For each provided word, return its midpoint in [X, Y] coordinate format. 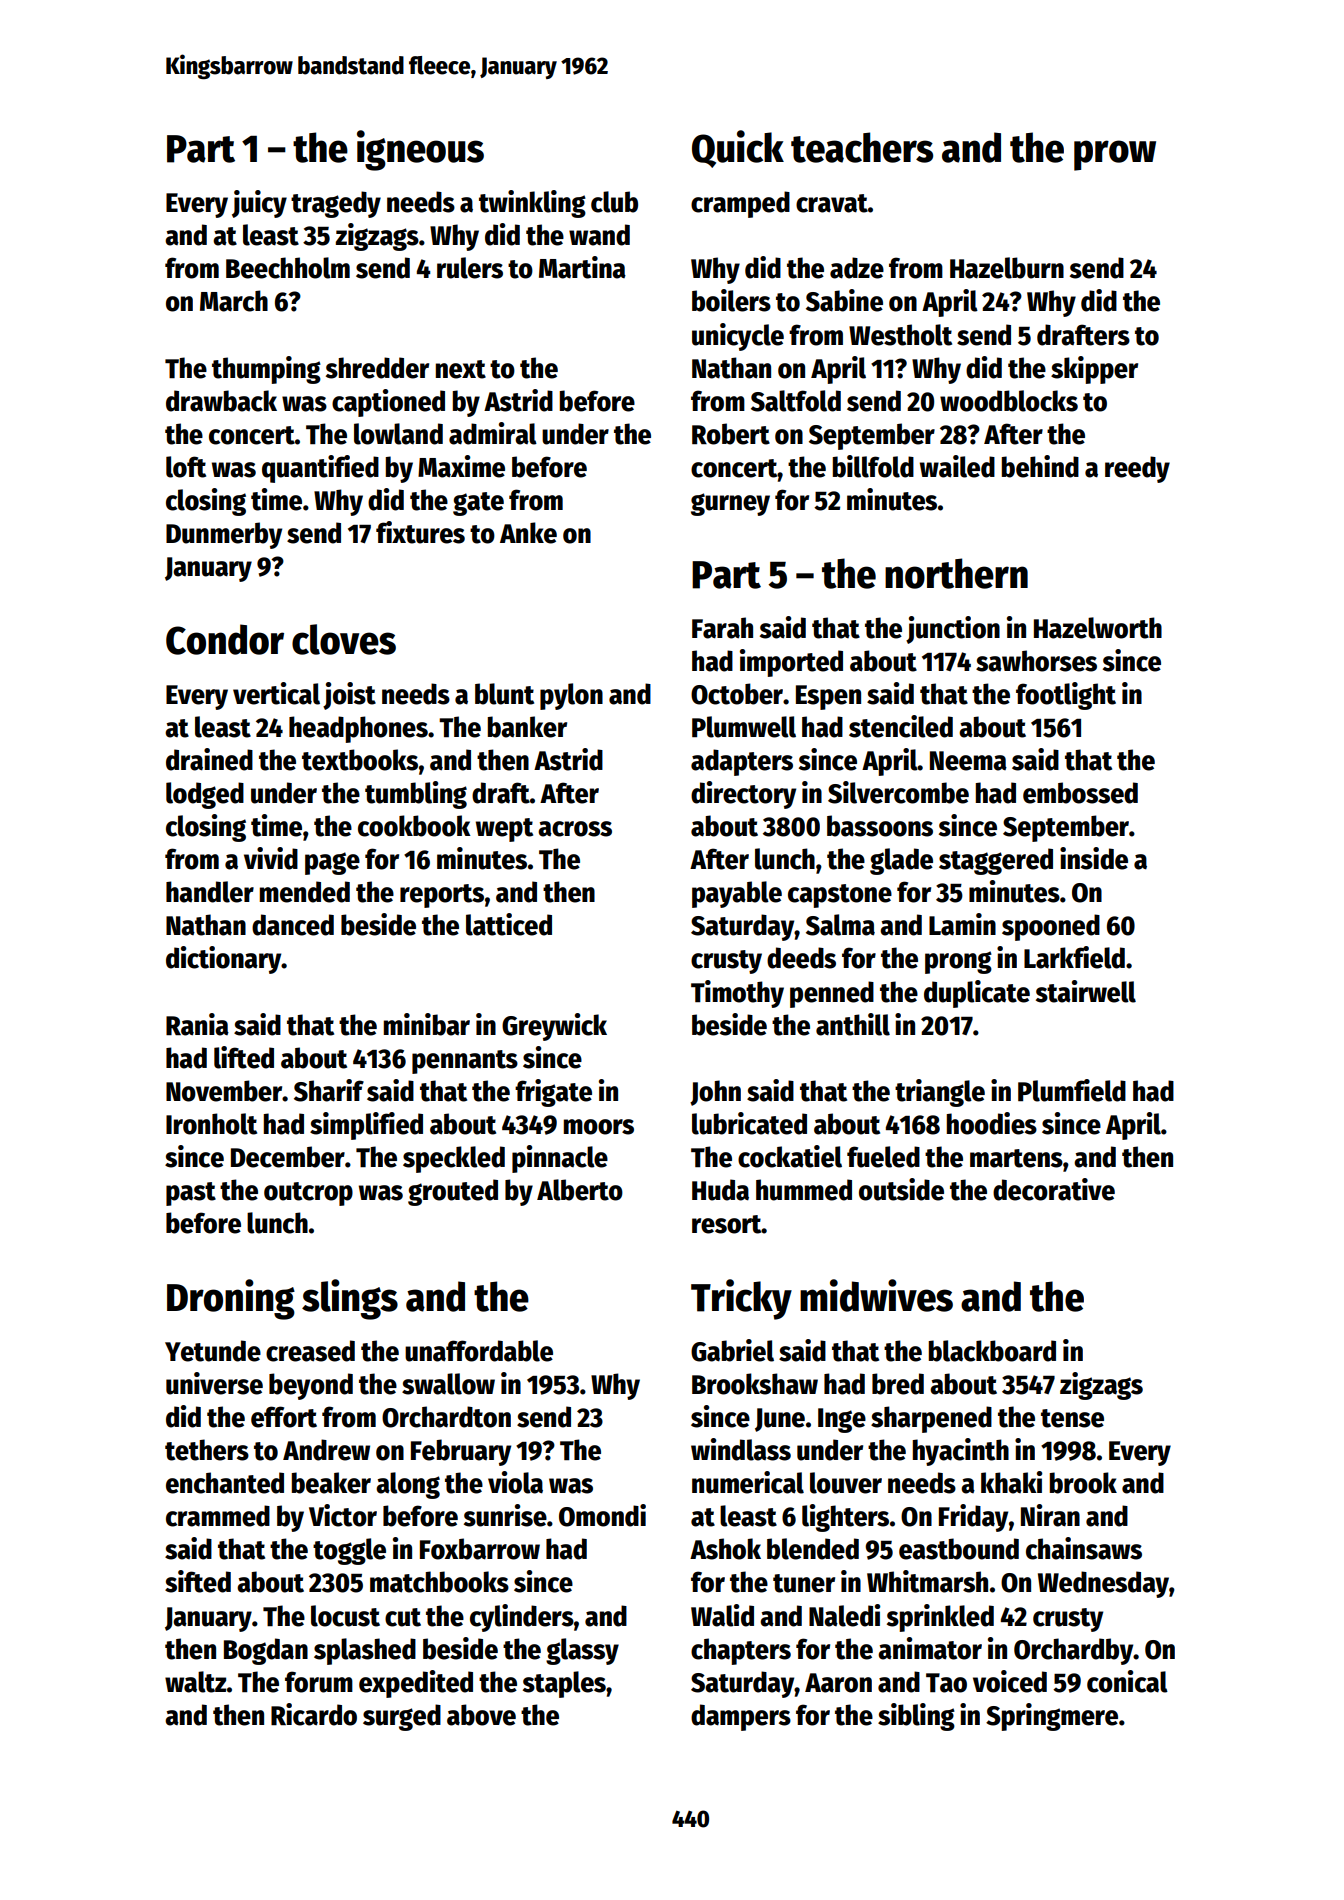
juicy [259, 204]
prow [1115, 155]
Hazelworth [1098, 628]
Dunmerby [224, 535]
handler [210, 892]
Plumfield [1072, 1090]
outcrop [308, 1194]
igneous [420, 150]
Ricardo [314, 1714]
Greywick [554, 1027]
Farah [722, 628]
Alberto [580, 1190]
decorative [1054, 1189]
